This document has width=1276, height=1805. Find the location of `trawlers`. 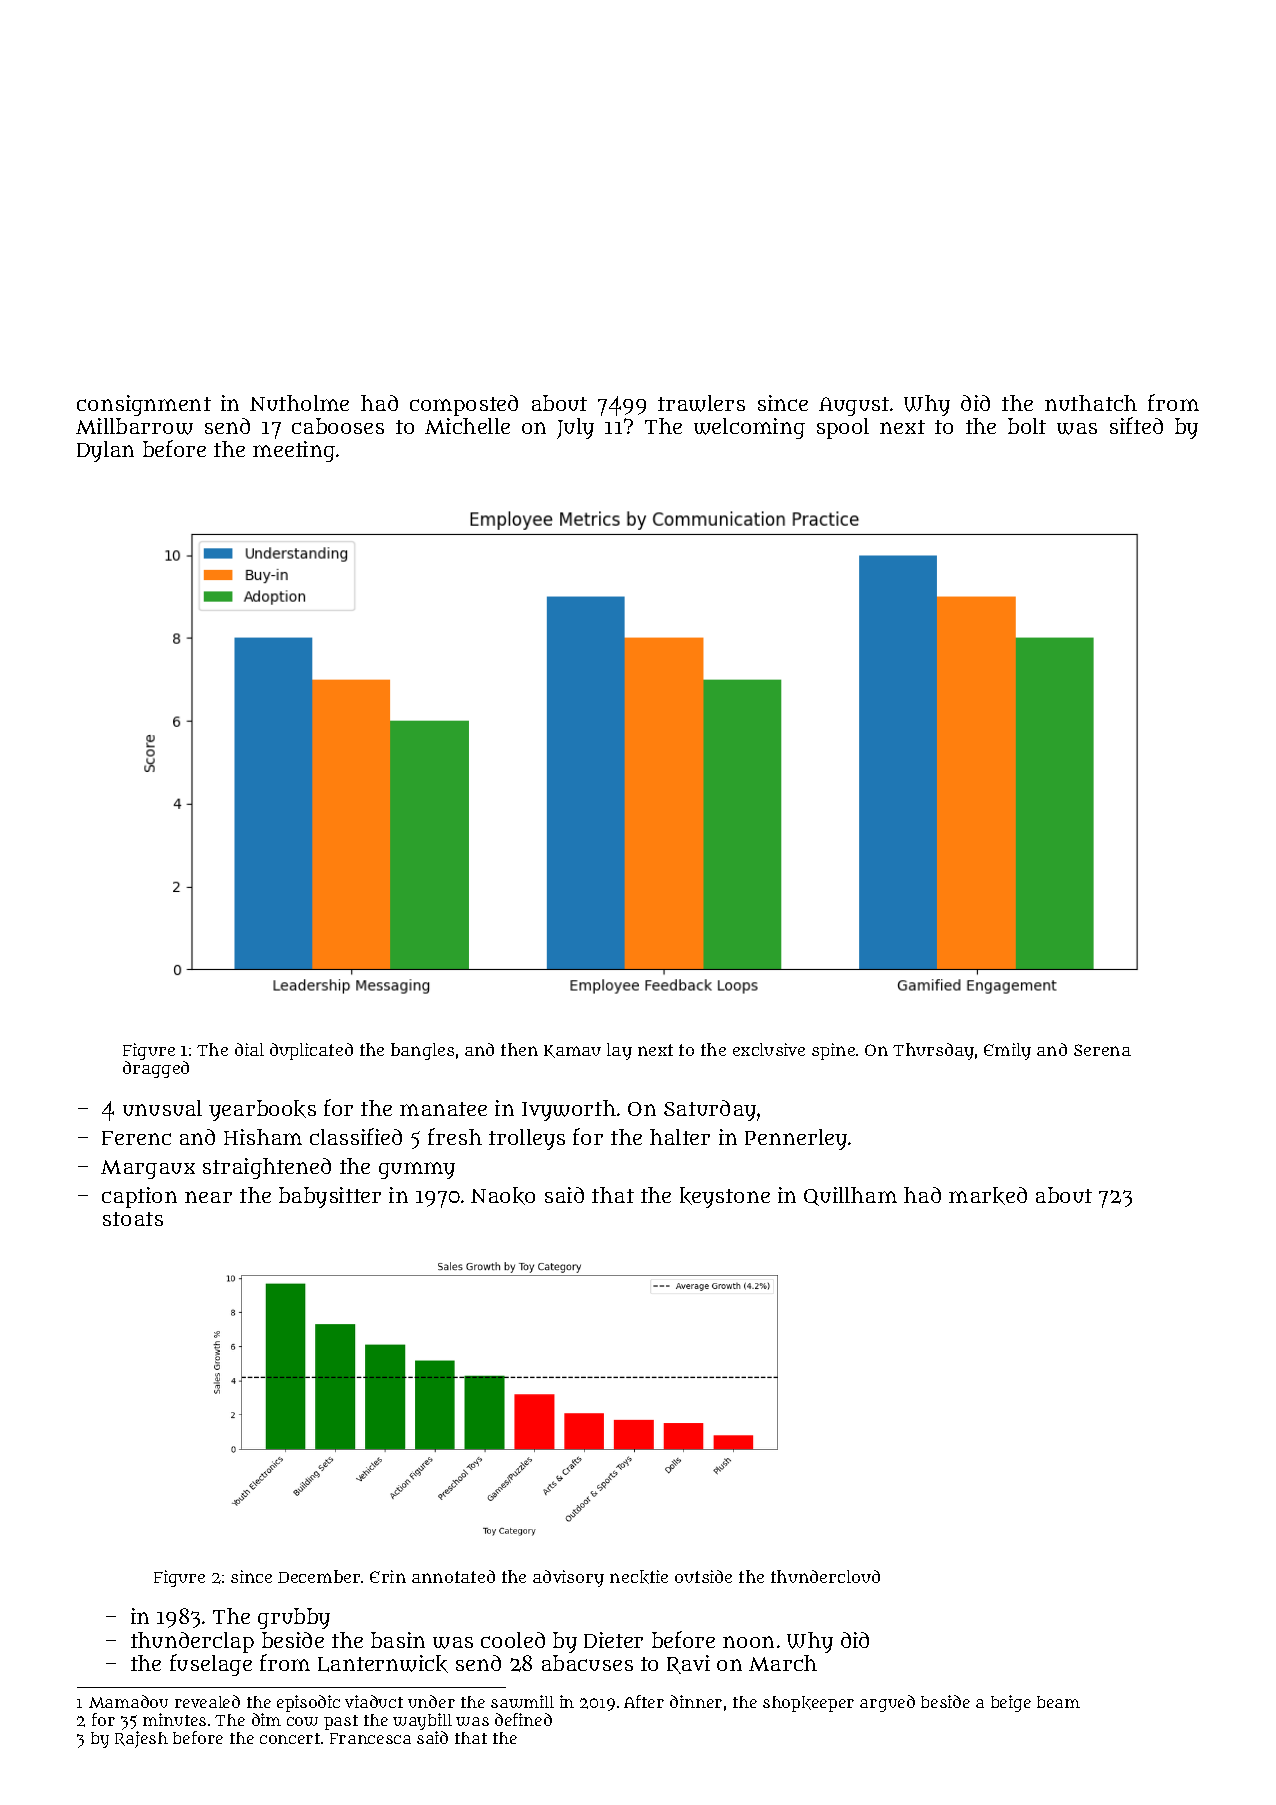

trawlers is located at coordinates (701, 403).
